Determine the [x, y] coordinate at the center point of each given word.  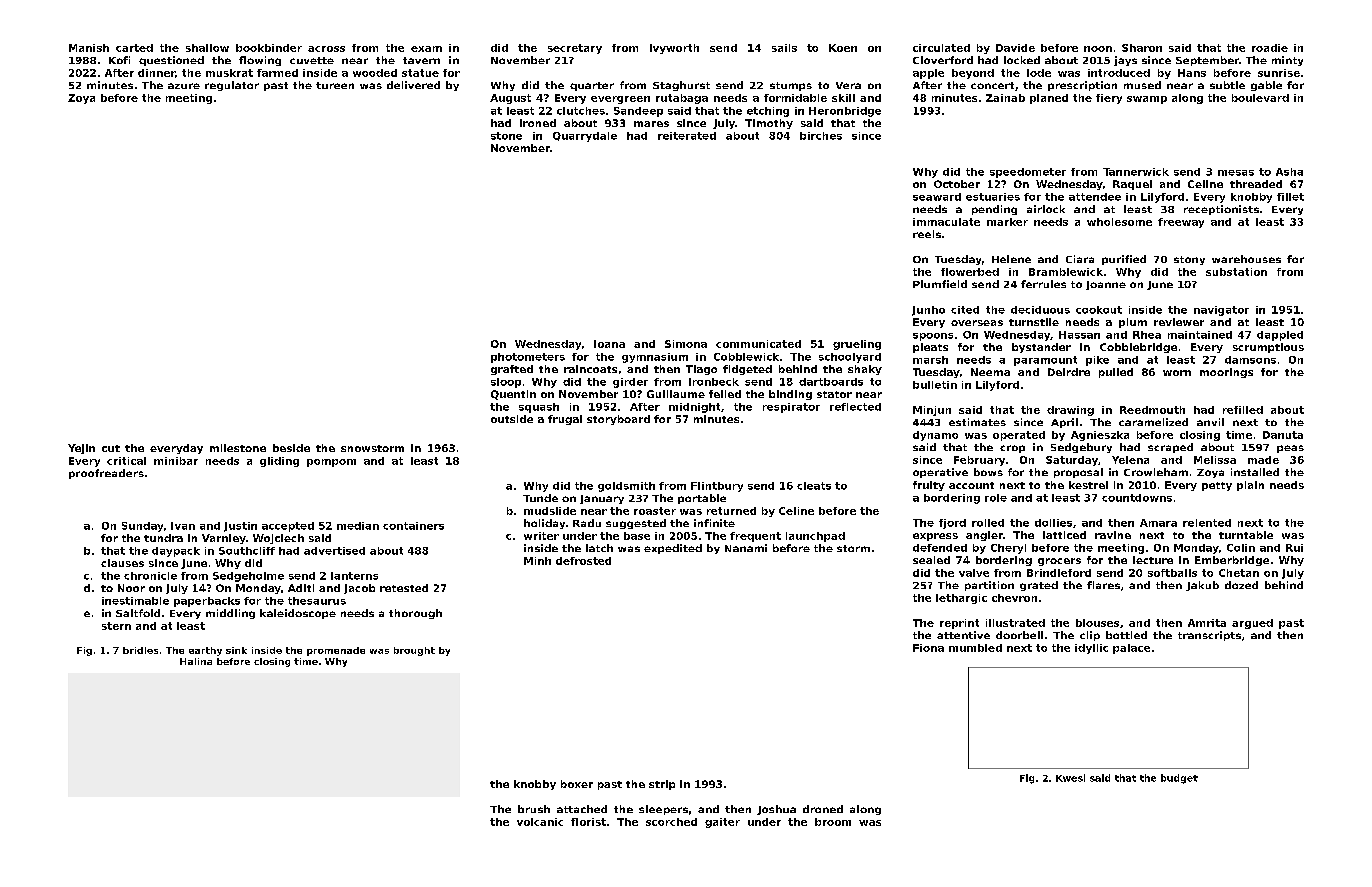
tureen [335, 85]
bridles [140, 650]
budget [1179, 779]
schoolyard [850, 358]
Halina [196, 661]
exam [426, 49]
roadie [1270, 48]
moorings [1226, 373]
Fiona [928, 648]
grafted [512, 370]
